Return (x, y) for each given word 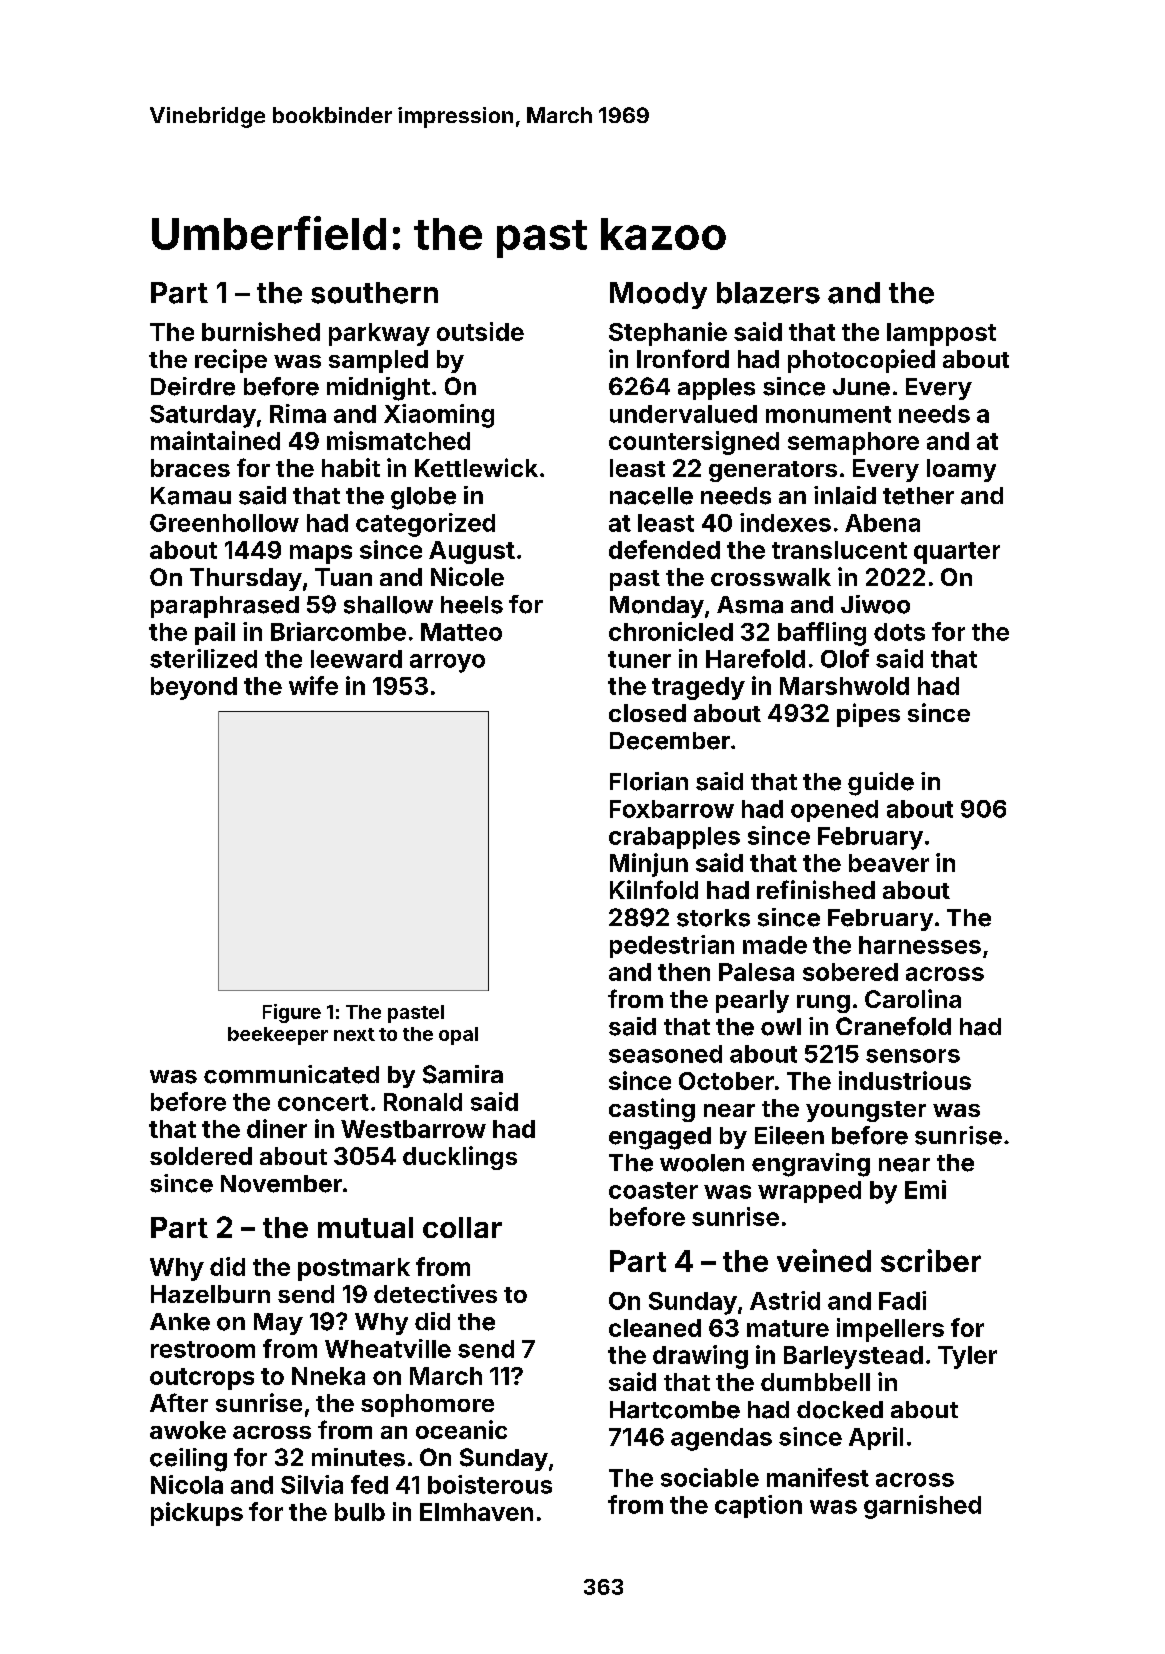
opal (458, 1036)
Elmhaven (476, 1512)
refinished (816, 889)
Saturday (203, 416)
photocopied (861, 361)
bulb (360, 1512)
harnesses (920, 945)
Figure (292, 1013)
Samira (463, 1074)
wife (313, 685)
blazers (768, 293)
